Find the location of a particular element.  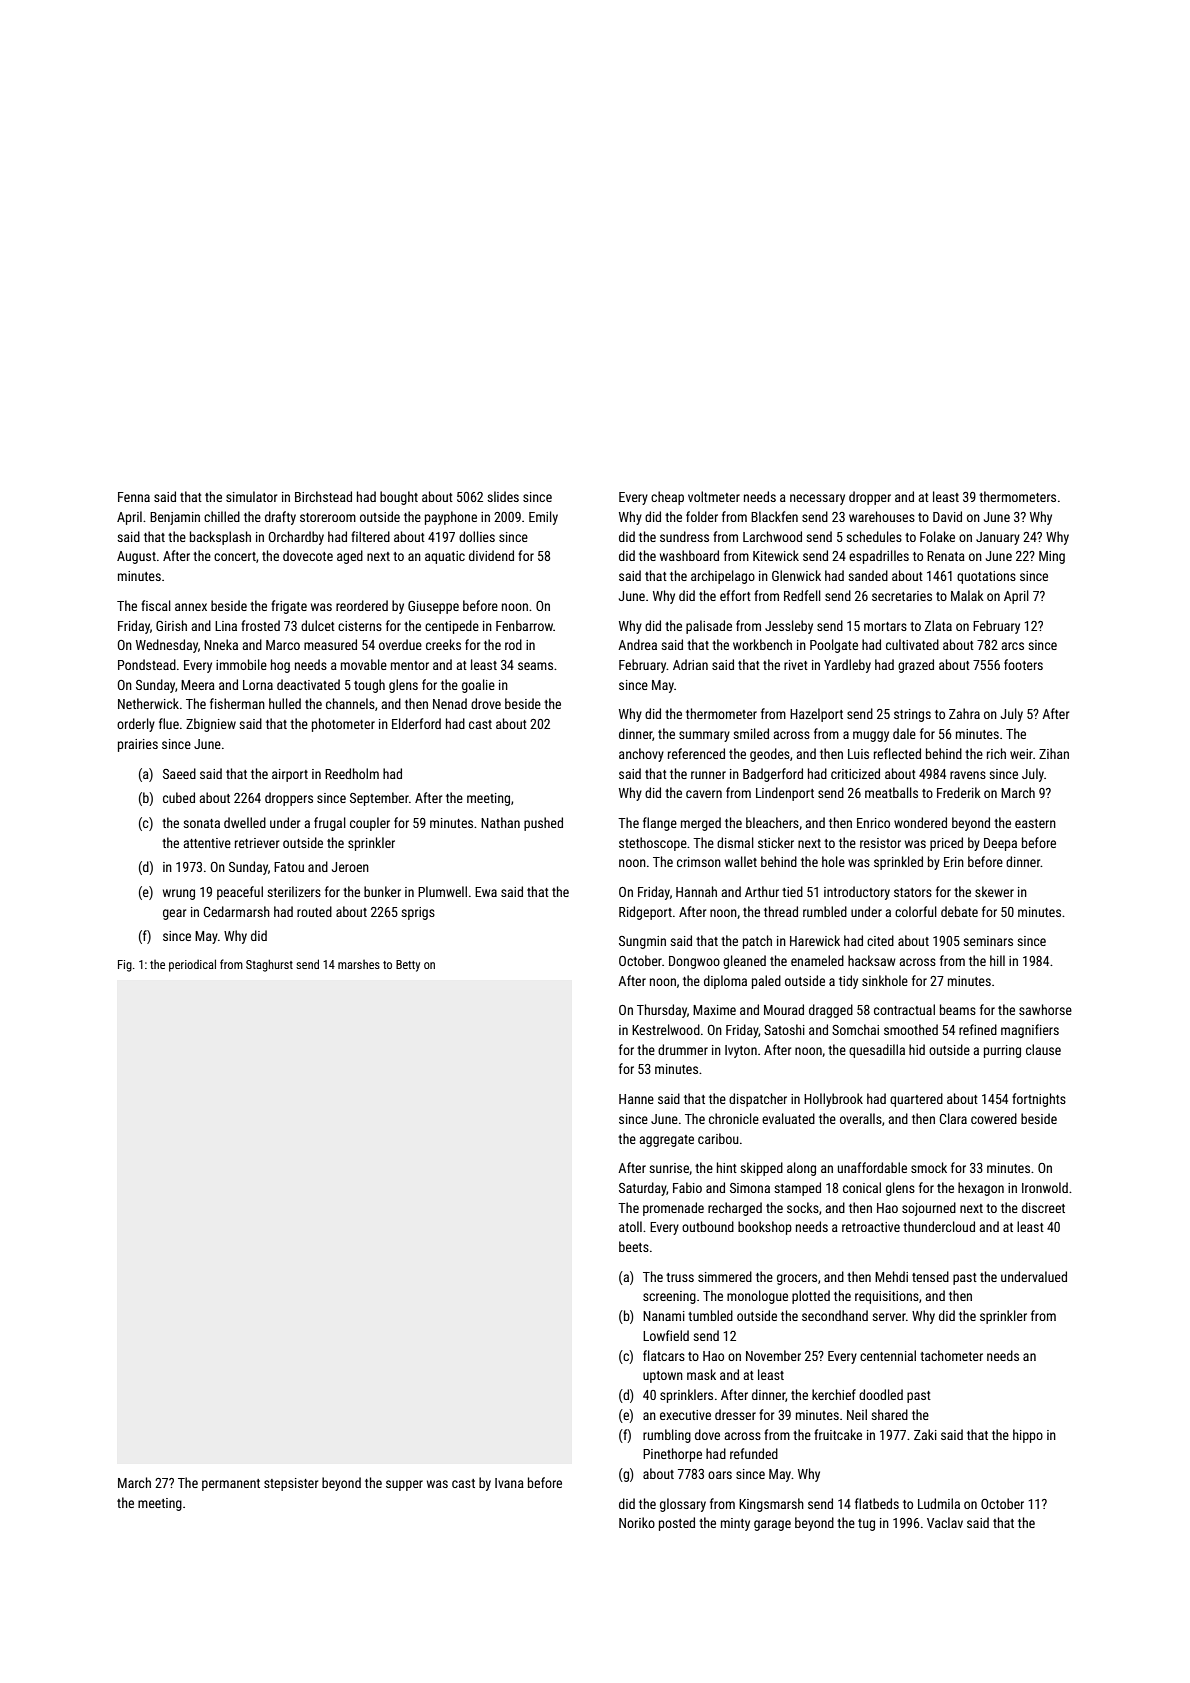

quartered is located at coordinates (916, 1100).
